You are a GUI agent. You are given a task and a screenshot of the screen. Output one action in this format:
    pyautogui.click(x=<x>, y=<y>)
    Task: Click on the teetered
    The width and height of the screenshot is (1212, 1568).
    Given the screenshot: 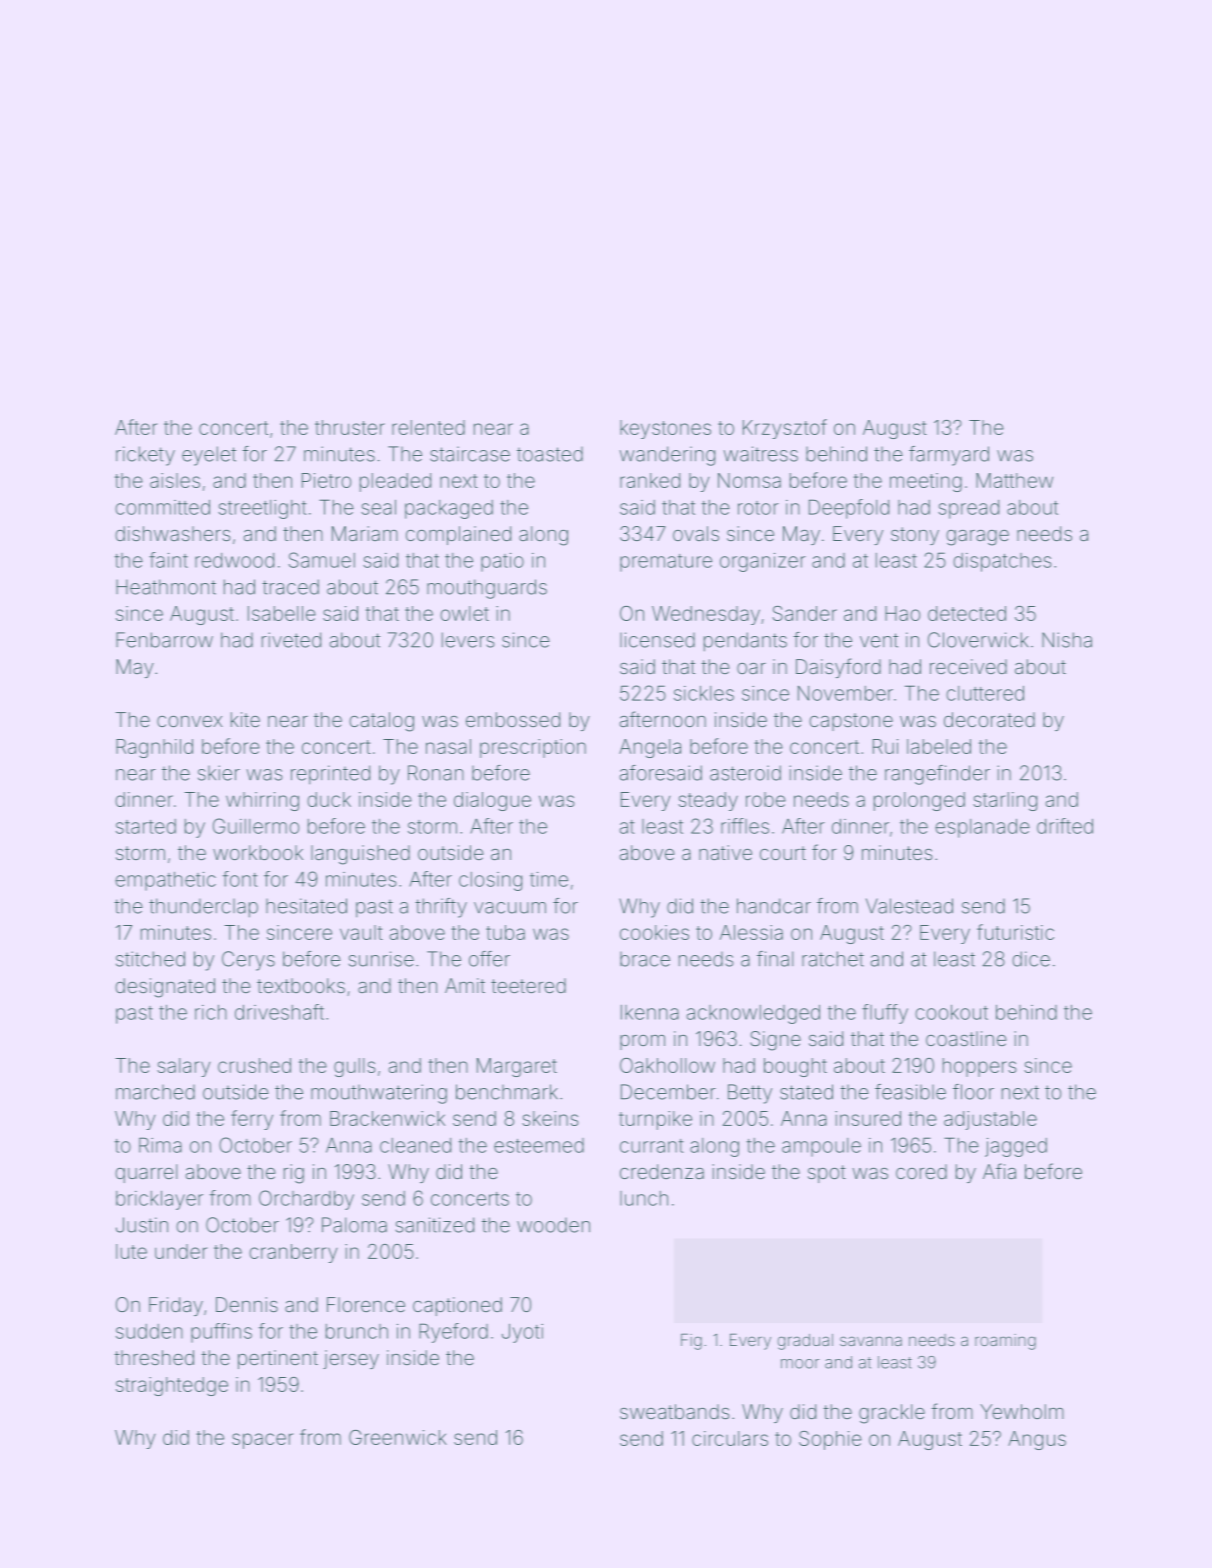 What is the action you would take?
    pyautogui.click(x=528, y=985)
